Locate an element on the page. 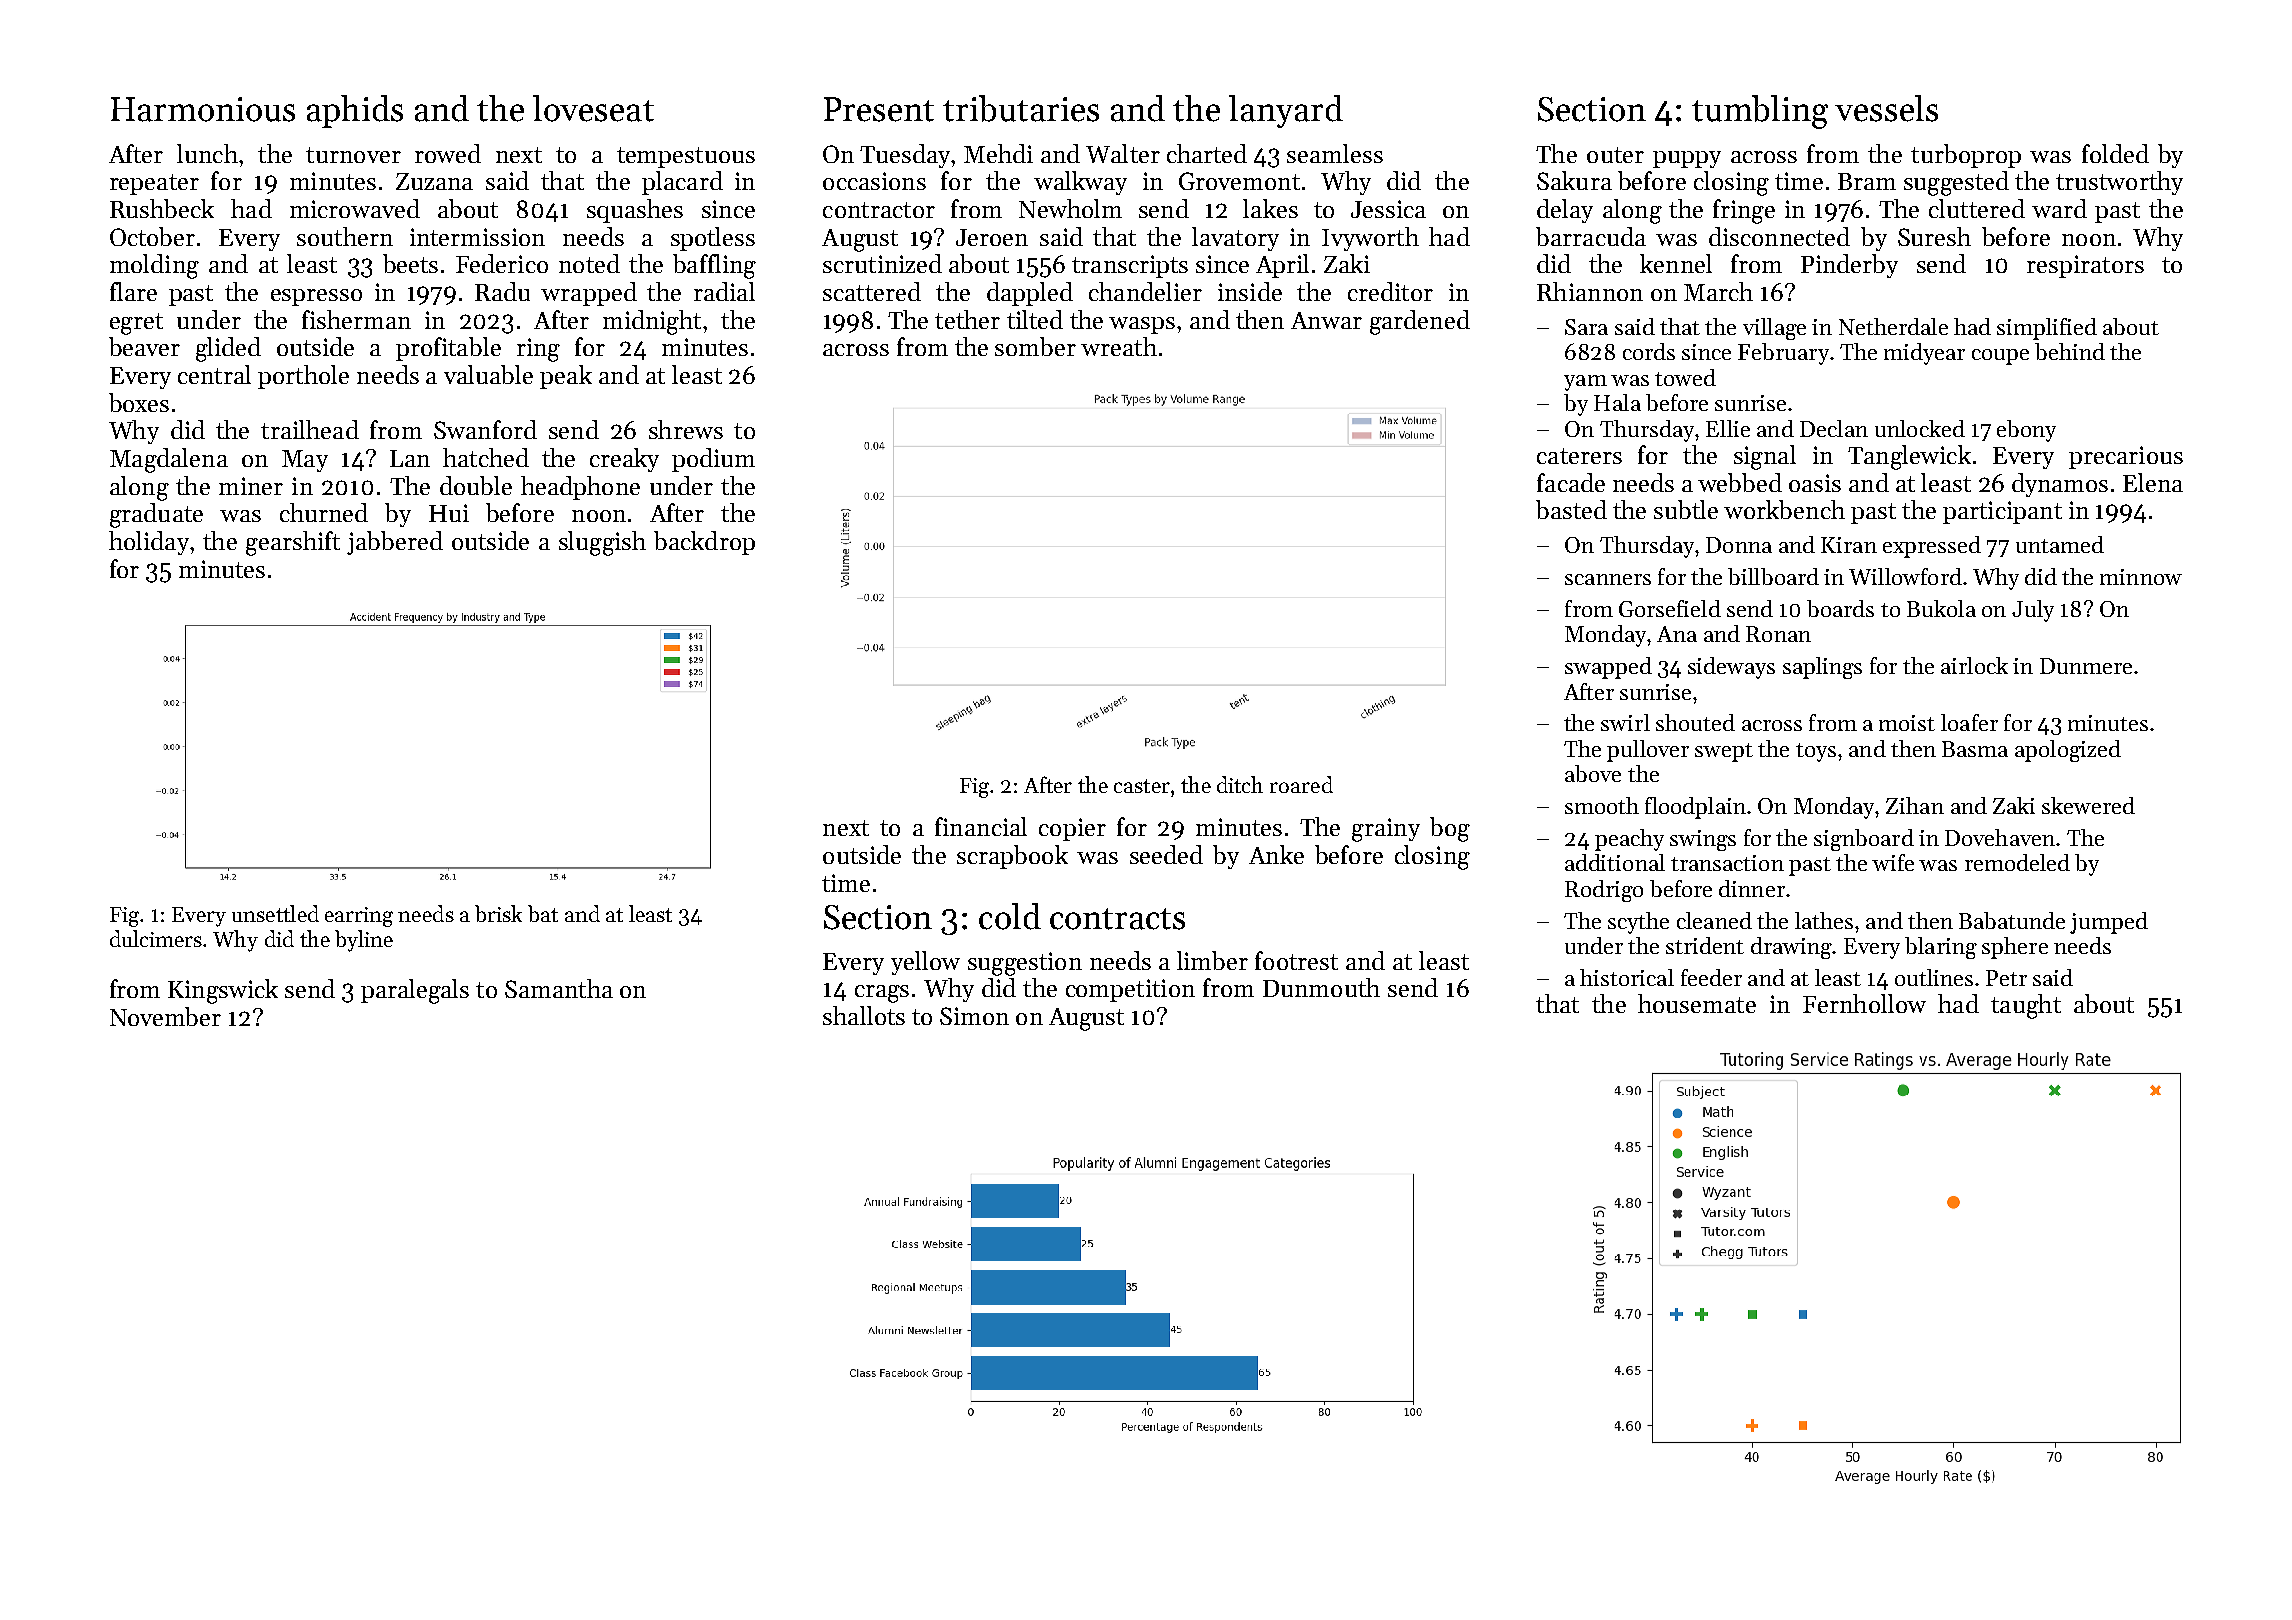 The width and height of the image is (2292, 1620). above is located at coordinates (1593, 773).
